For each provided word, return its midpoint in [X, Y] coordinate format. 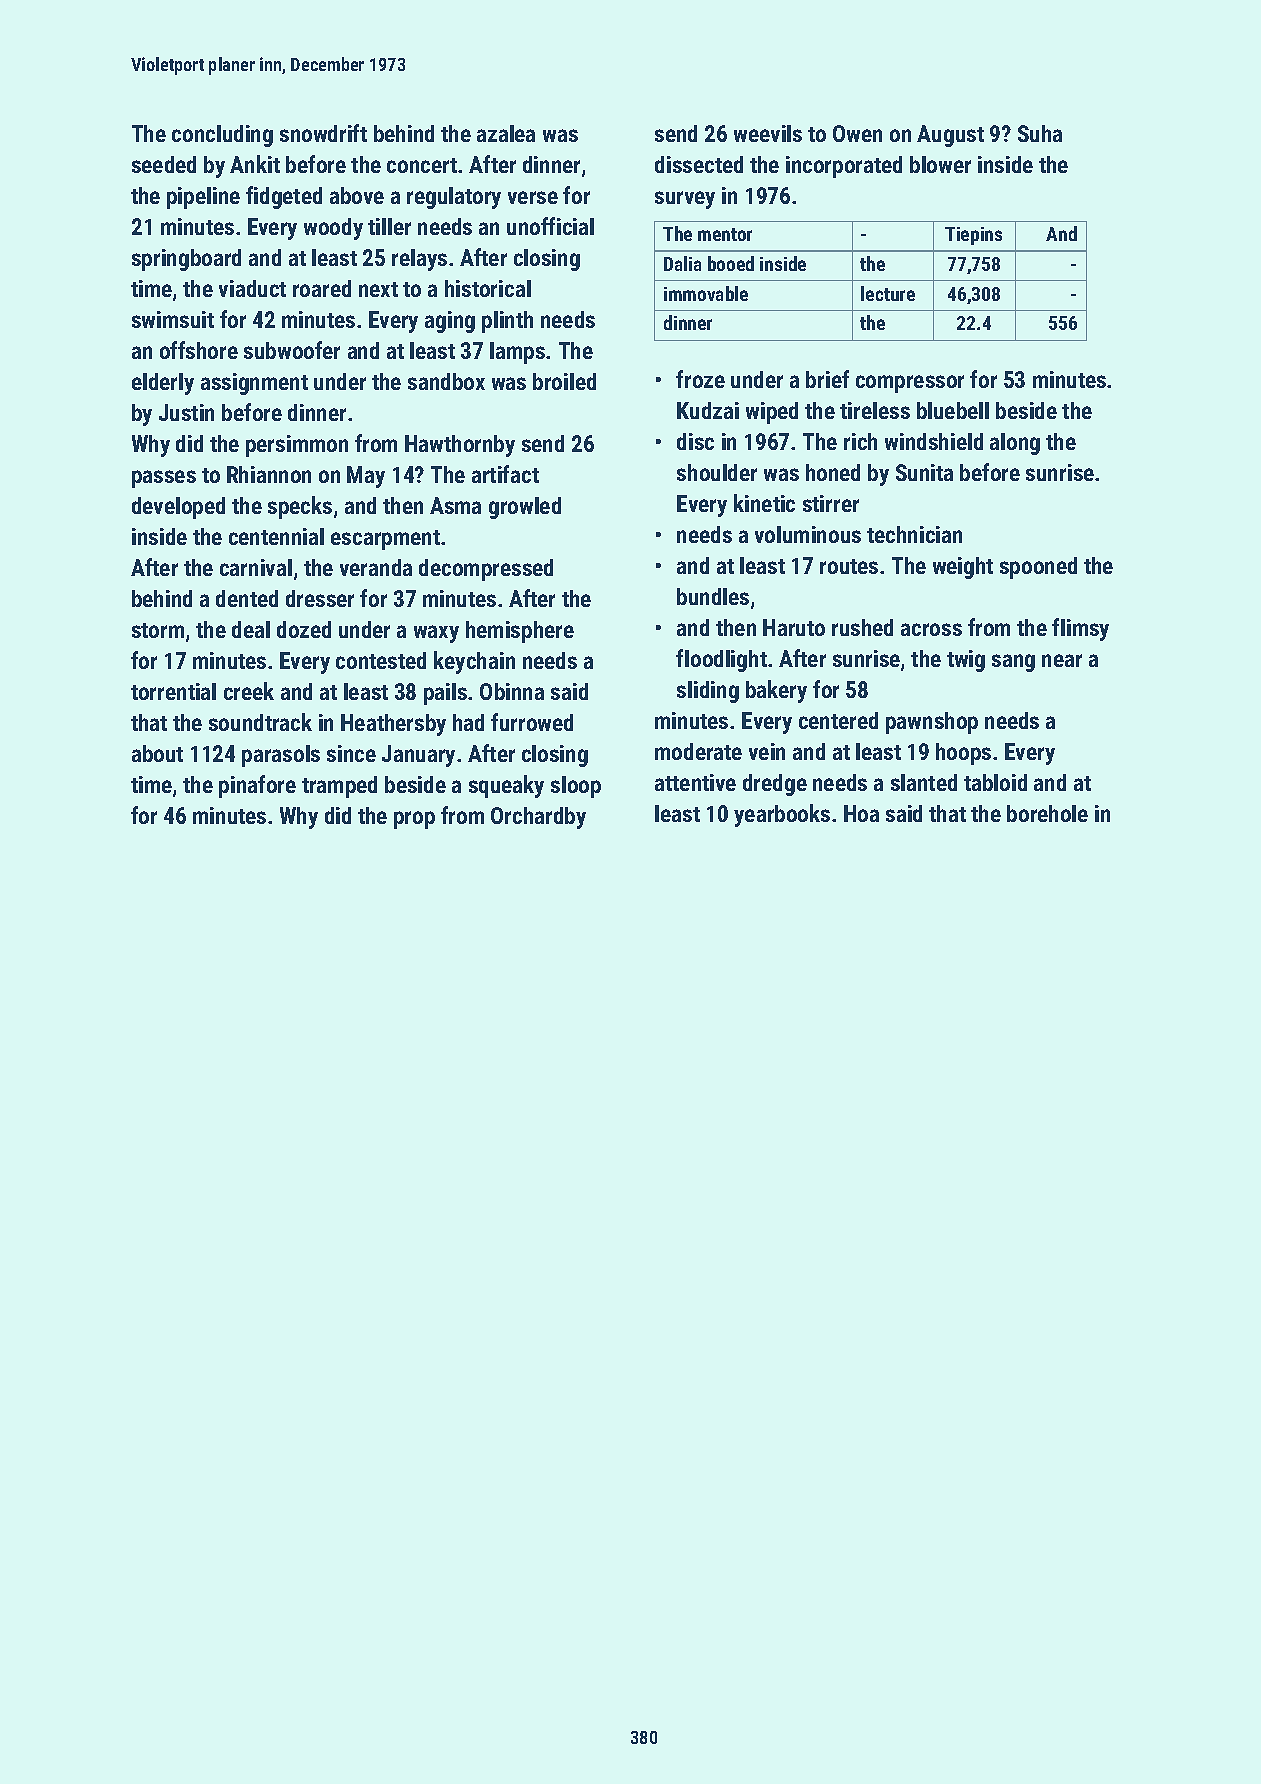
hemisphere [520, 632]
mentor [725, 234]
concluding [222, 136]
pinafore [257, 786]
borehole [1047, 813]
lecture [888, 293]
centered [838, 720]
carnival [256, 567]
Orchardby [538, 818]
